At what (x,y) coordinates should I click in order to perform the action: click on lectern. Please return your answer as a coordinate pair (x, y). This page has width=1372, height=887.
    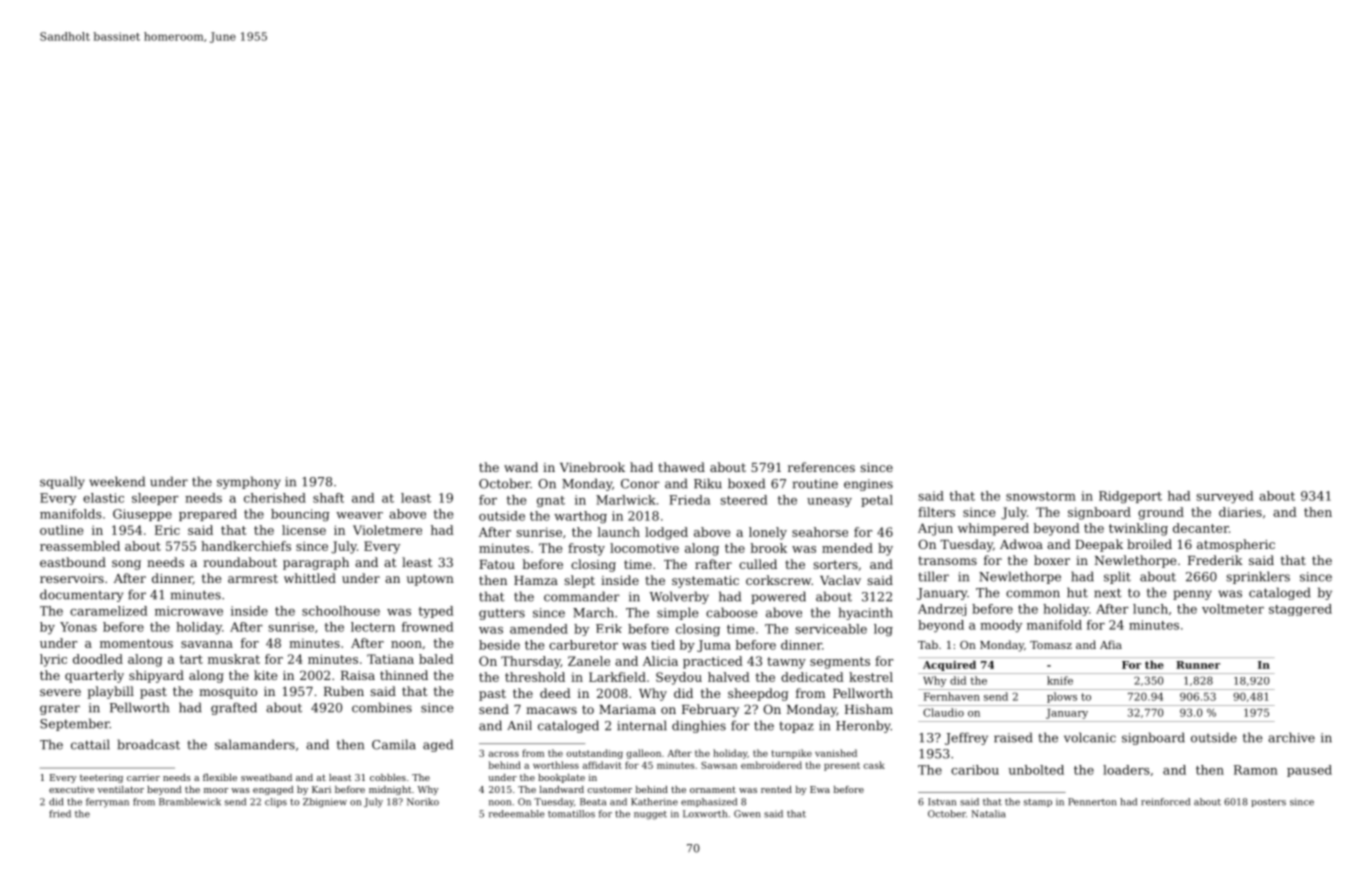
    Looking at the image, I should click on (373, 627).
